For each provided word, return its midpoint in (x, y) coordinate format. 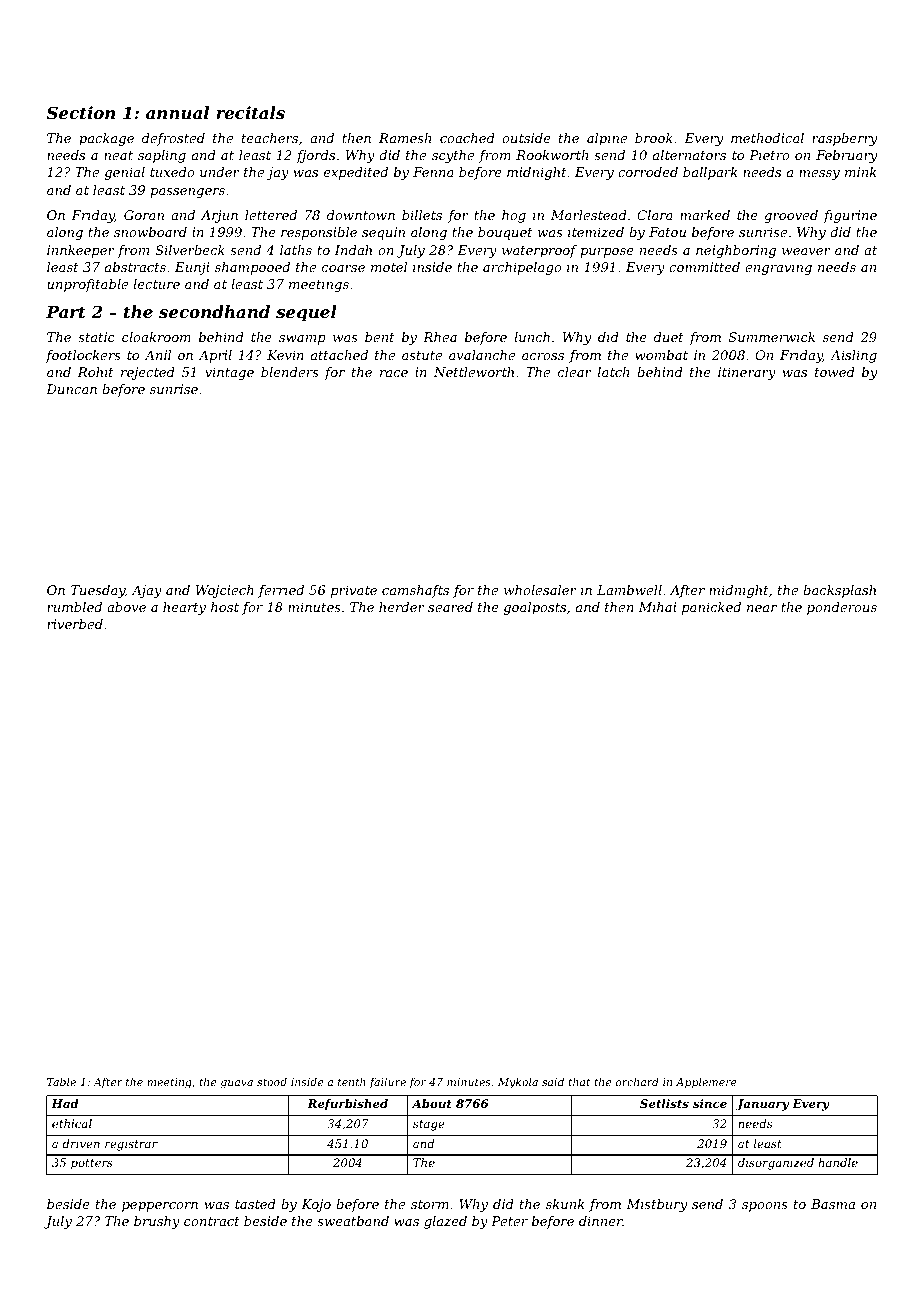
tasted (255, 1204)
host (225, 607)
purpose (607, 253)
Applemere (706, 1083)
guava (236, 1084)
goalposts (535, 608)
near (762, 608)
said (553, 1081)
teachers (270, 138)
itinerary (747, 373)
